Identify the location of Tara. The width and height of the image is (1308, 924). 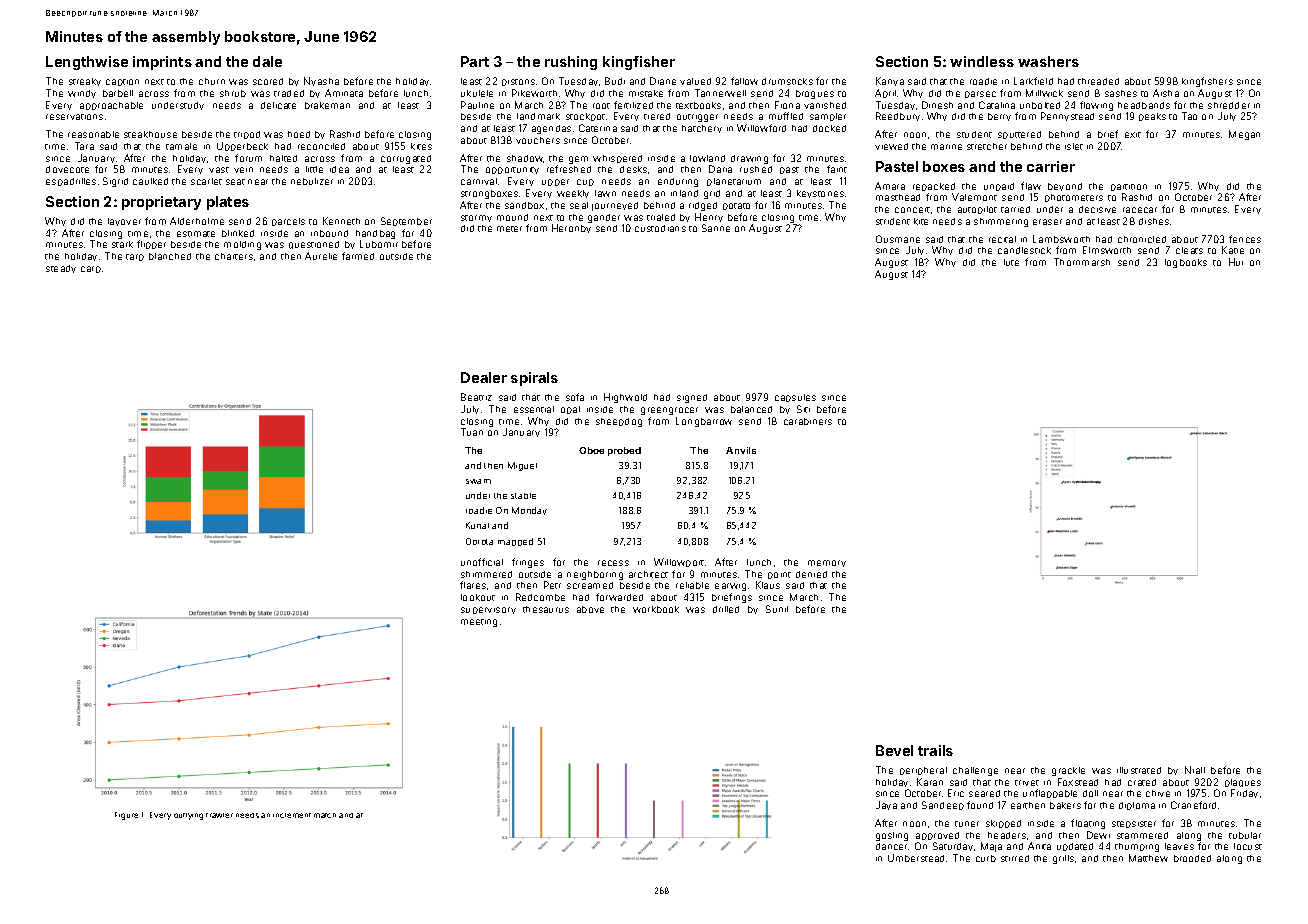
(84, 146).
